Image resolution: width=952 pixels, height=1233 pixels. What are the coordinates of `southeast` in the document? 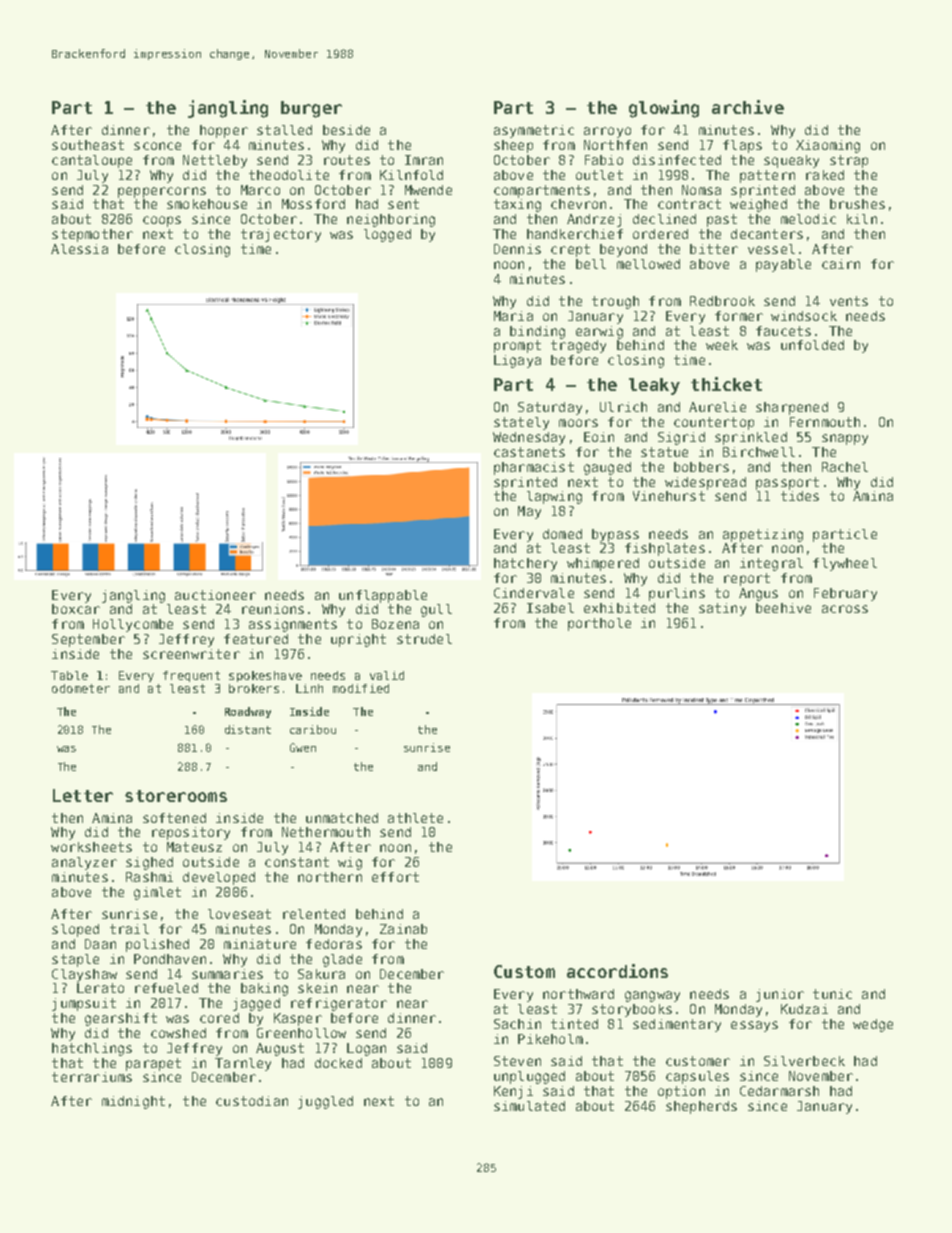 It's located at (88, 145).
